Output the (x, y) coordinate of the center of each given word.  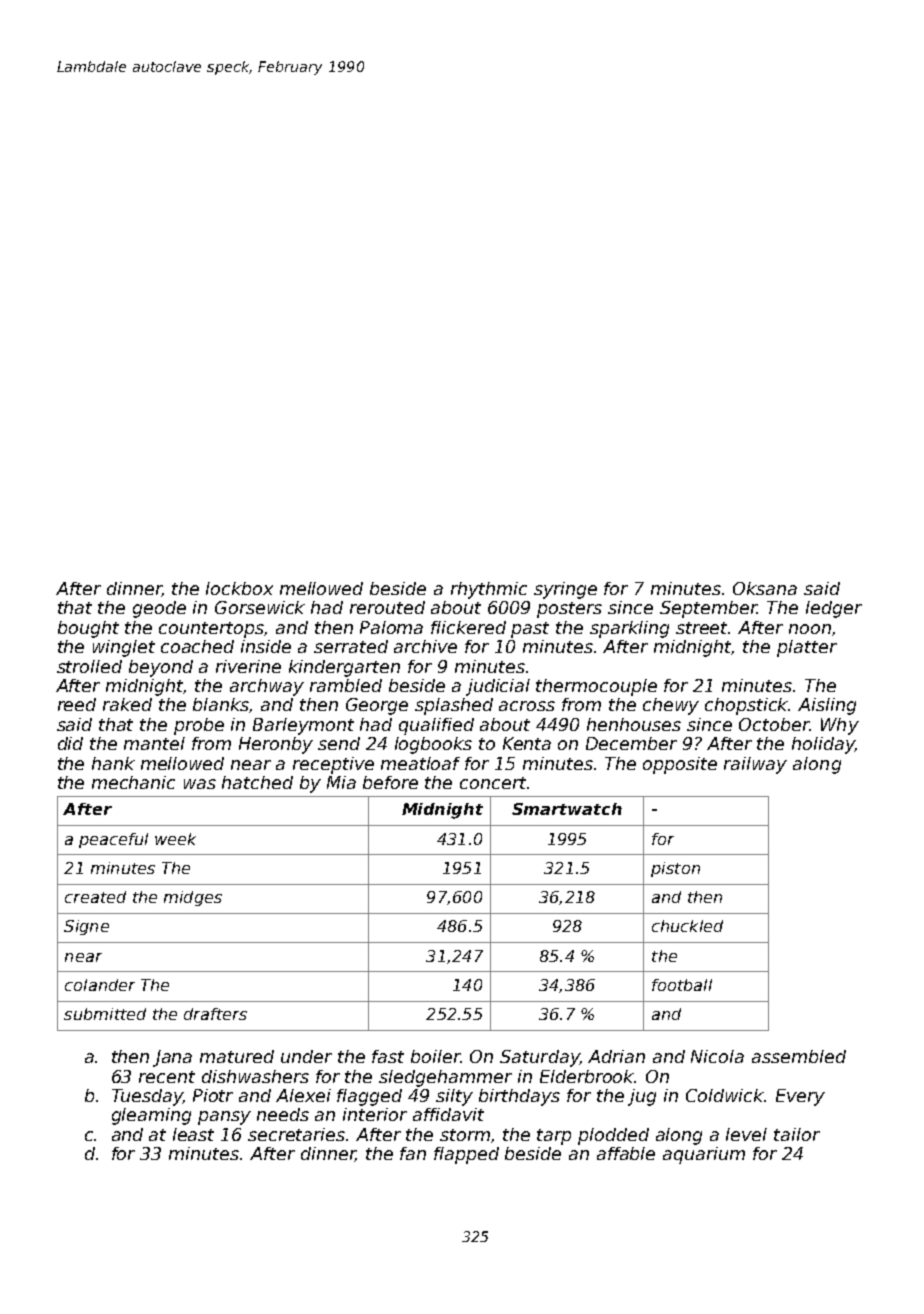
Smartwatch (567, 809)
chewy (671, 706)
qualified (436, 726)
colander (100, 985)
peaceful (113, 840)
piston (675, 869)
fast (388, 1056)
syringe (565, 590)
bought (88, 629)
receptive (333, 765)
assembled (799, 1056)
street (702, 628)
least (193, 1134)
